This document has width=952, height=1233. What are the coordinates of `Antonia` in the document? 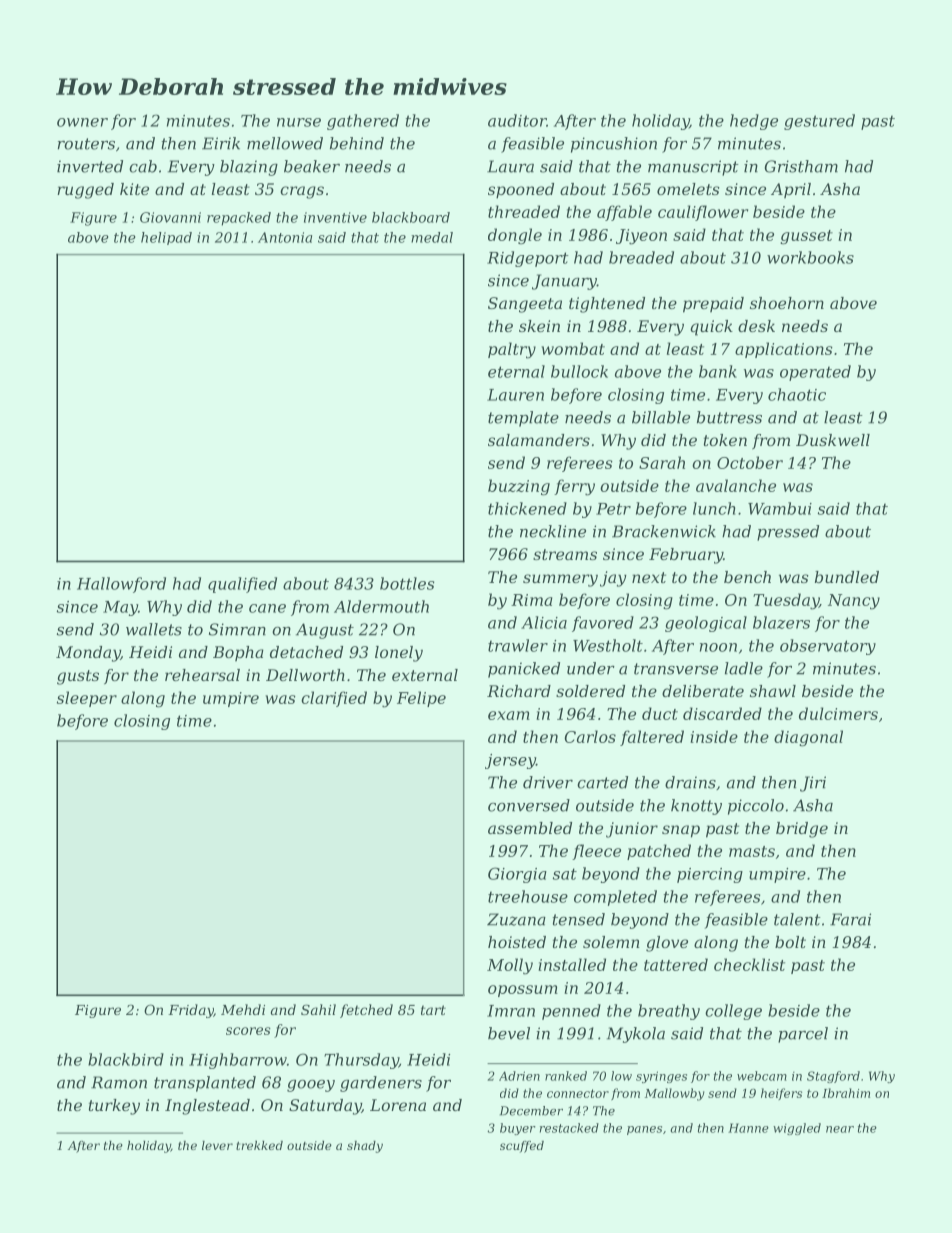 It's located at (285, 237).
